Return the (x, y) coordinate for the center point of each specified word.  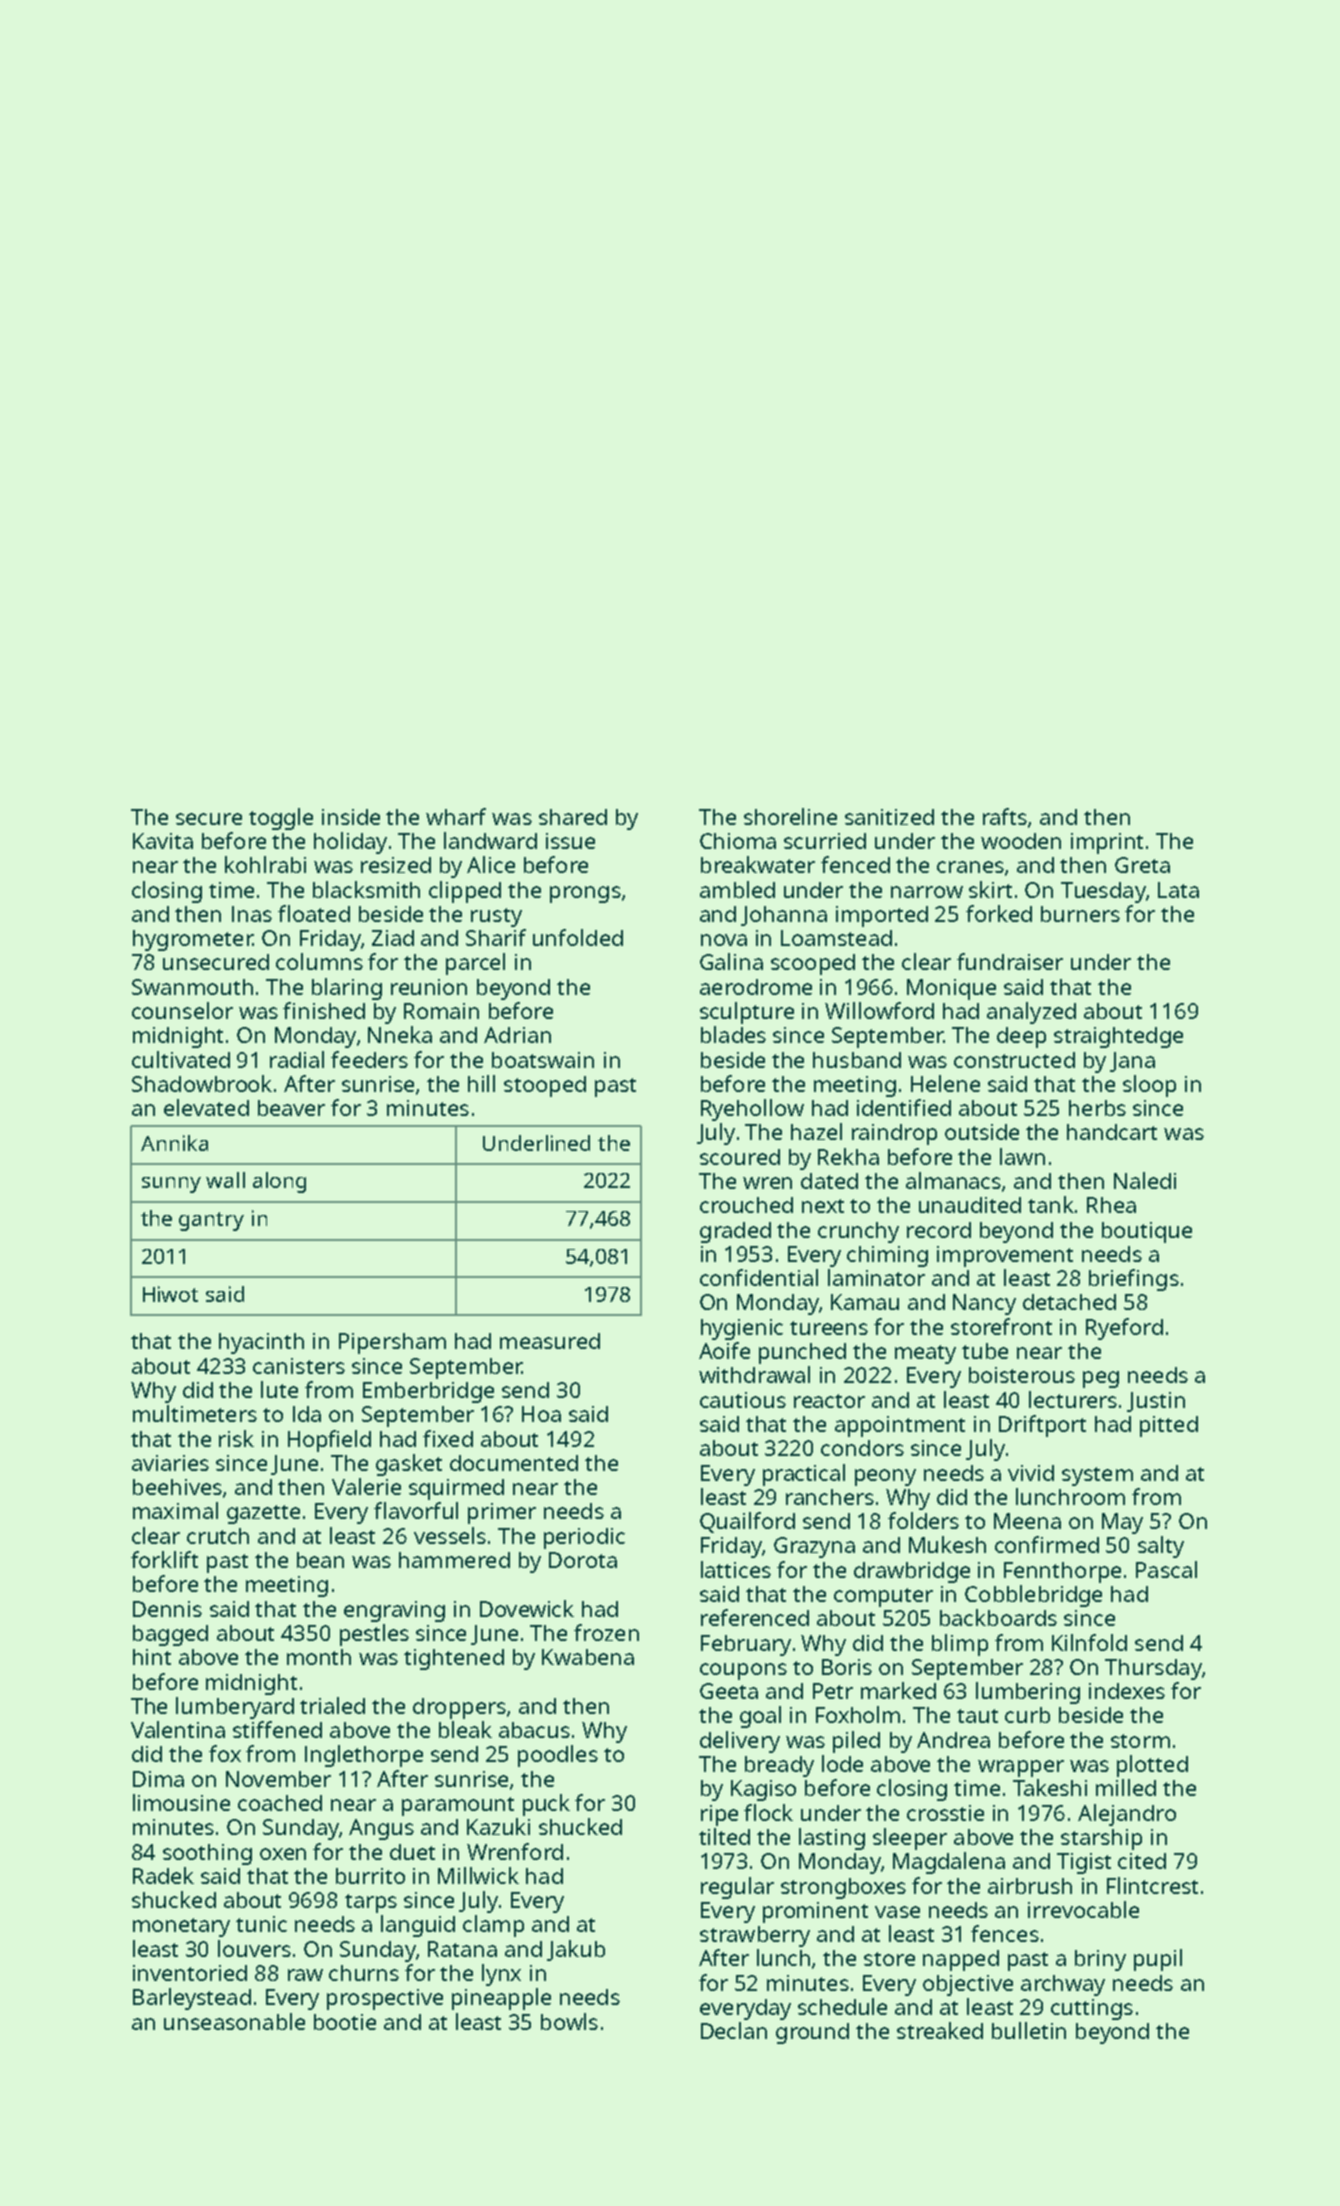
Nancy (984, 1304)
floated (314, 913)
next (823, 1206)
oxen (283, 1854)
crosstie (945, 1813)
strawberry (755, 1936)
